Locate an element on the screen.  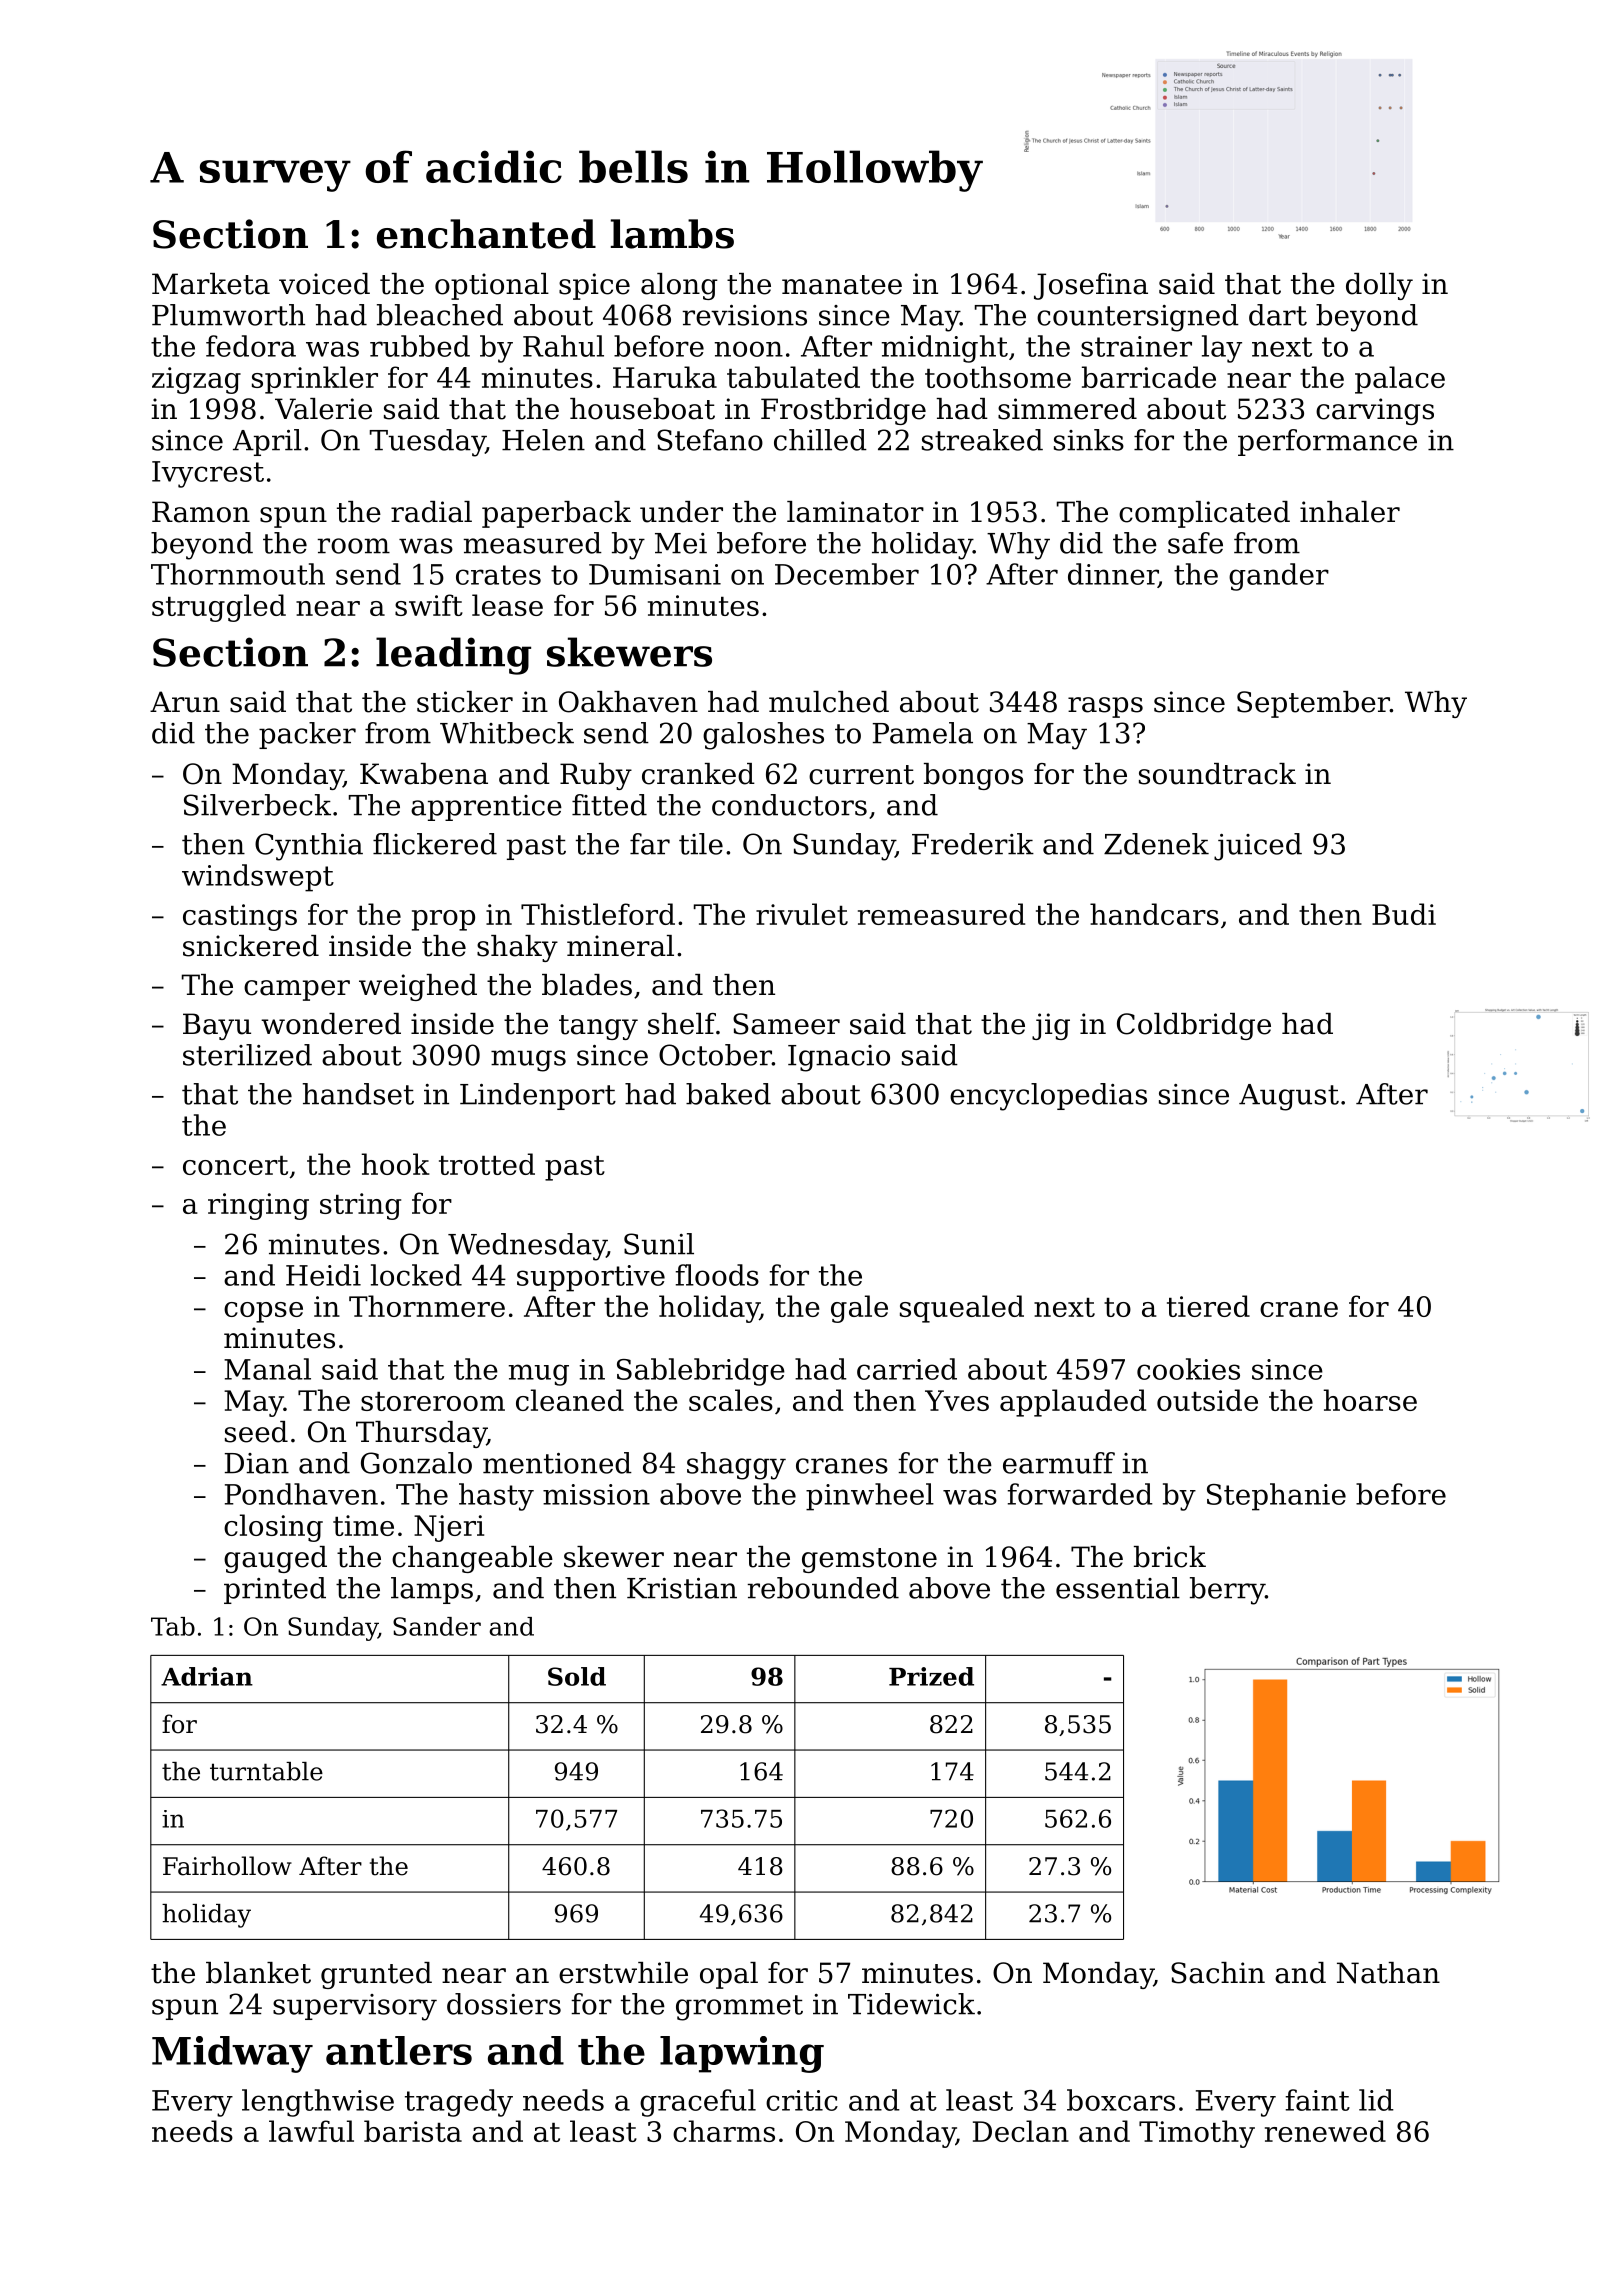
copse is located at coordinates (263, 1312).
